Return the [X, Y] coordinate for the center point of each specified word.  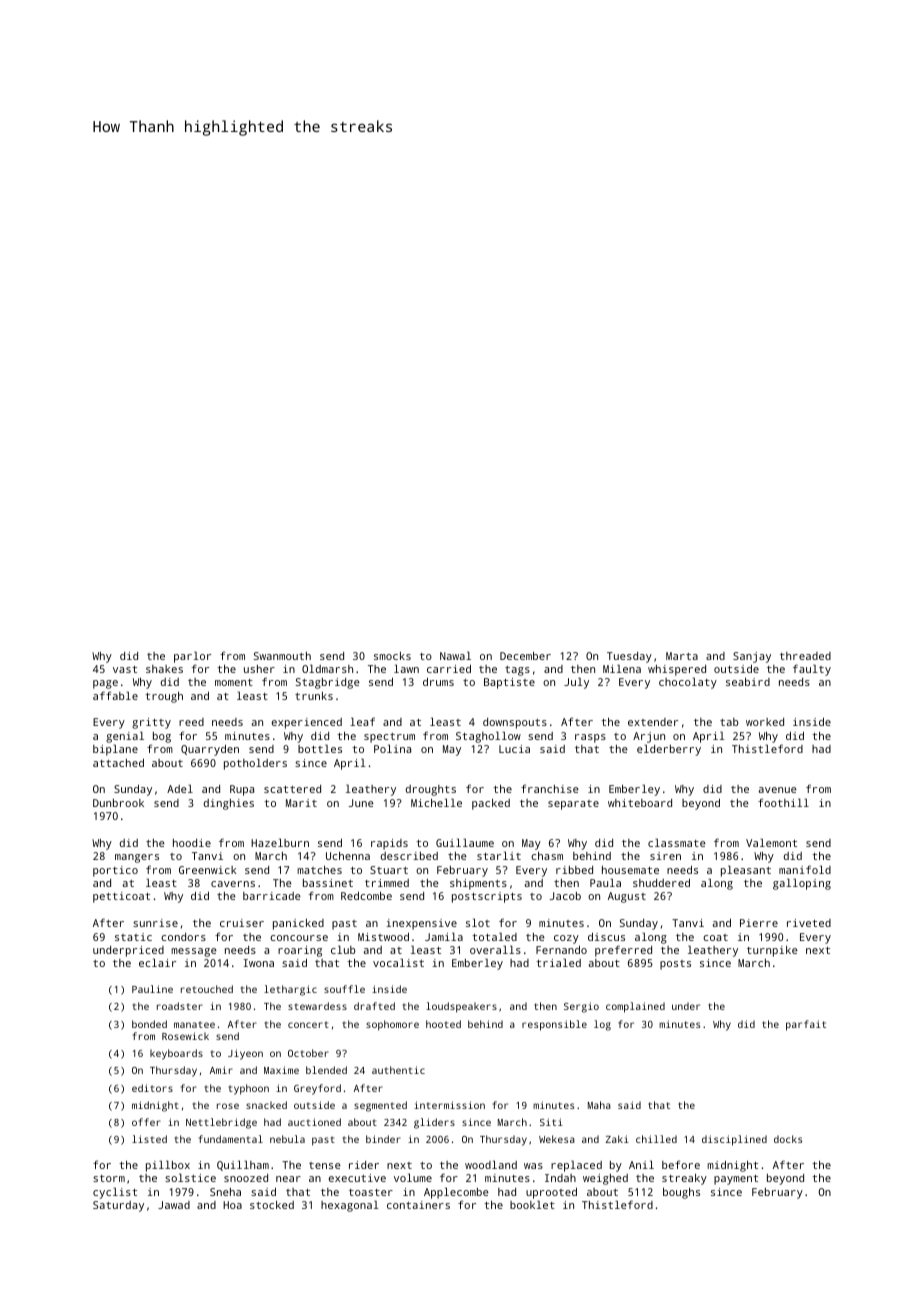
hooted [443, 1024]
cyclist [115, 1193]
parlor [192, 657]
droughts [431, 790]
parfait [806, 1025]
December [525, 656]
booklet [532, 1204]
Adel [180, 788]
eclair [157, 962]
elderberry [669, 750]
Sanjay [752, 657]
